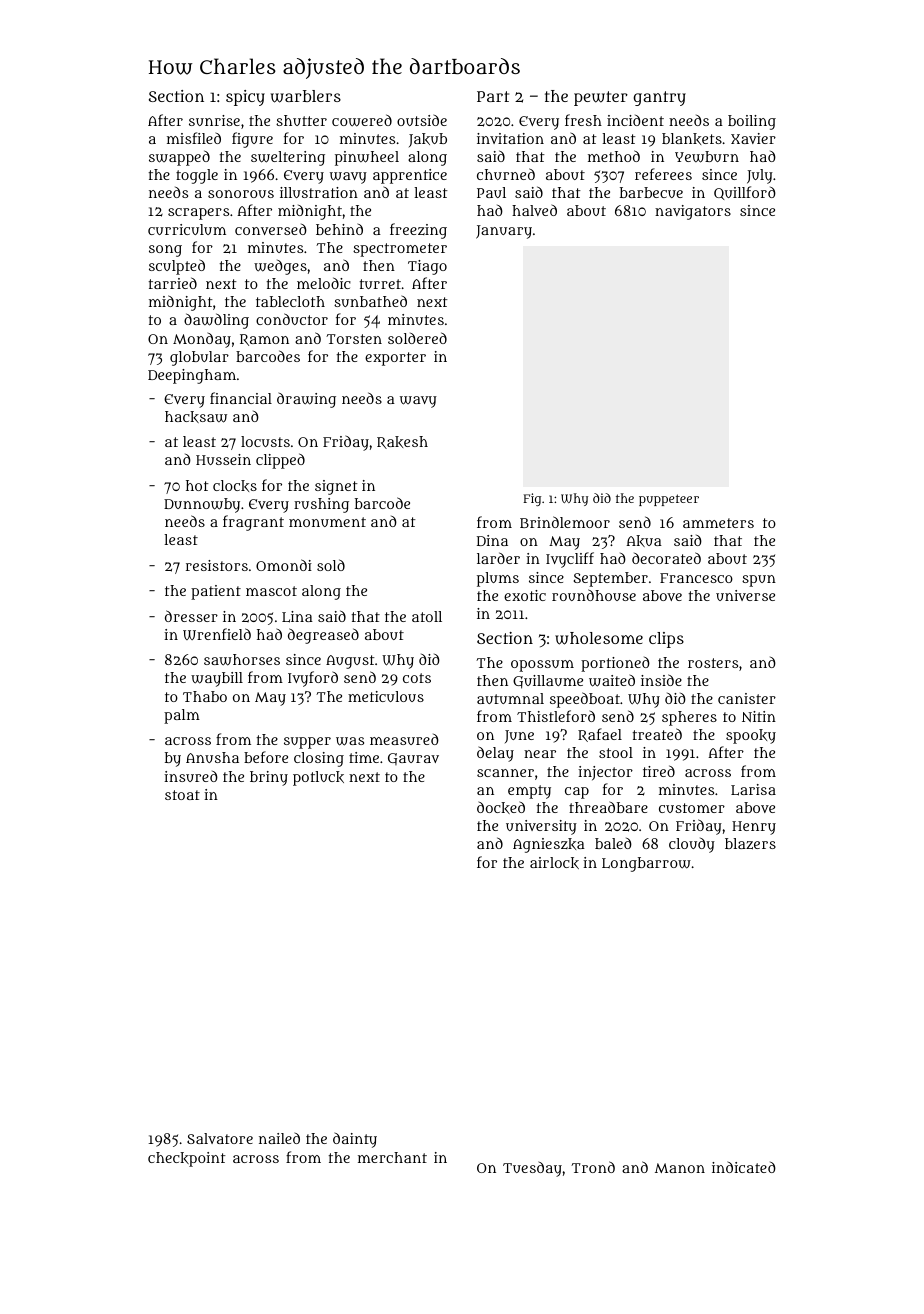  Describe the element at coordinates (492, 540) in the image. I see `Dina` at that location.
